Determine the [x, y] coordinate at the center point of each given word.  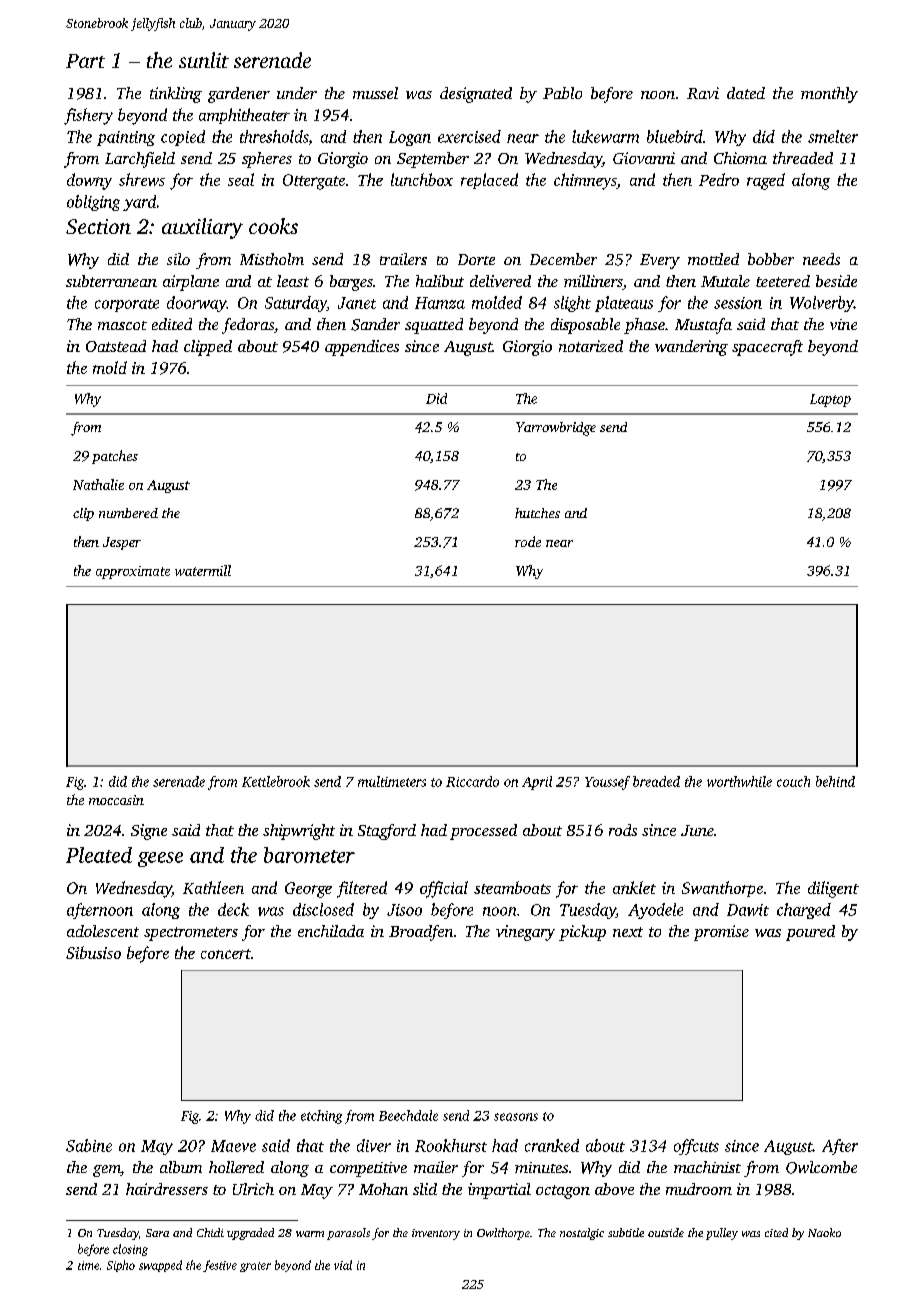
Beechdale [408, 1115]
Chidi [210, 1232]
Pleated [99, 855]
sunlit [204, 60]
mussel [375, 93]
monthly [829, 95]
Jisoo [404, 910]
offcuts [696, 1147]
